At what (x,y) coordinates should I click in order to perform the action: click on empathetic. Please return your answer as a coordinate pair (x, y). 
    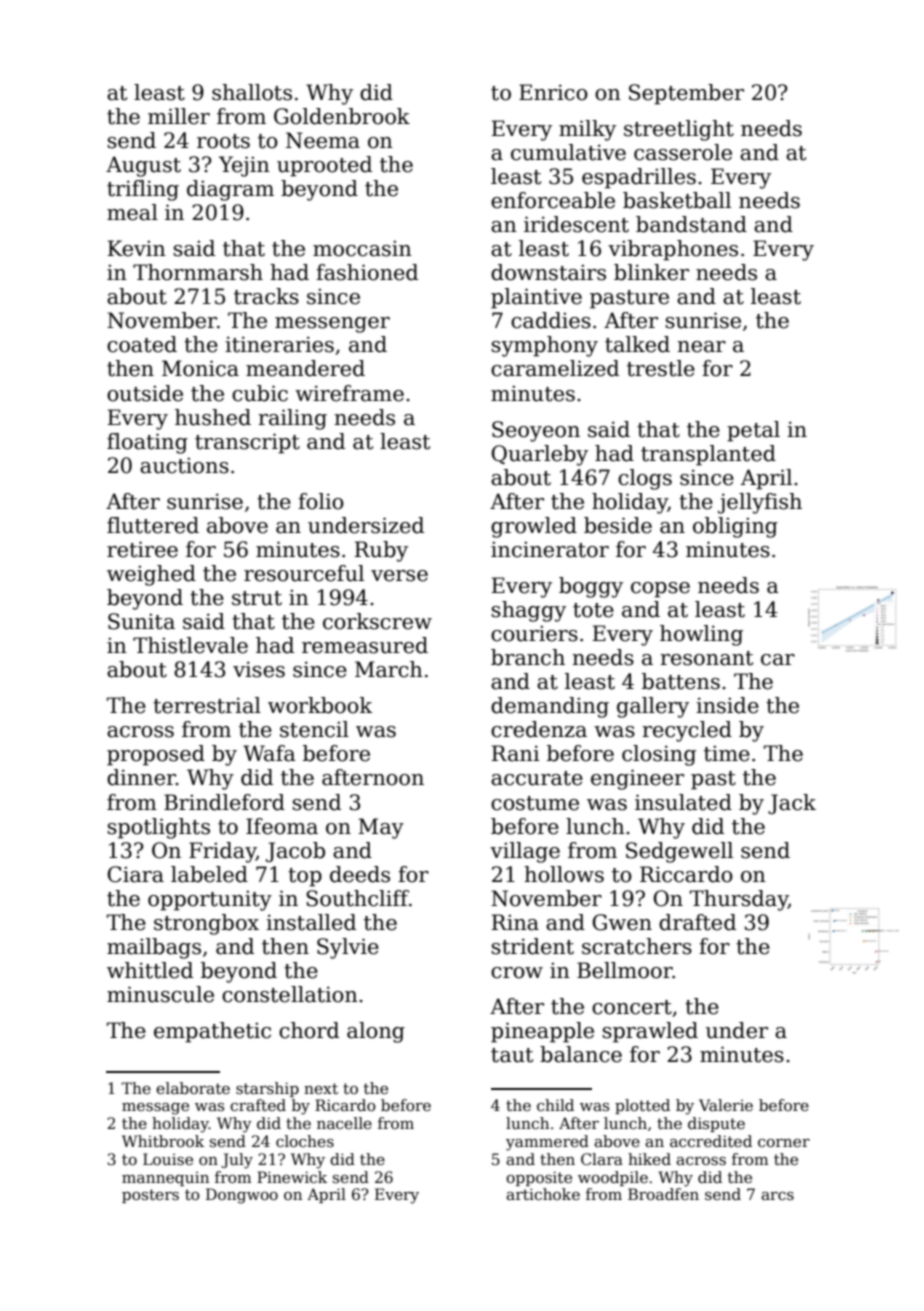
    Looking at the image, I should click on (212, 1032).
